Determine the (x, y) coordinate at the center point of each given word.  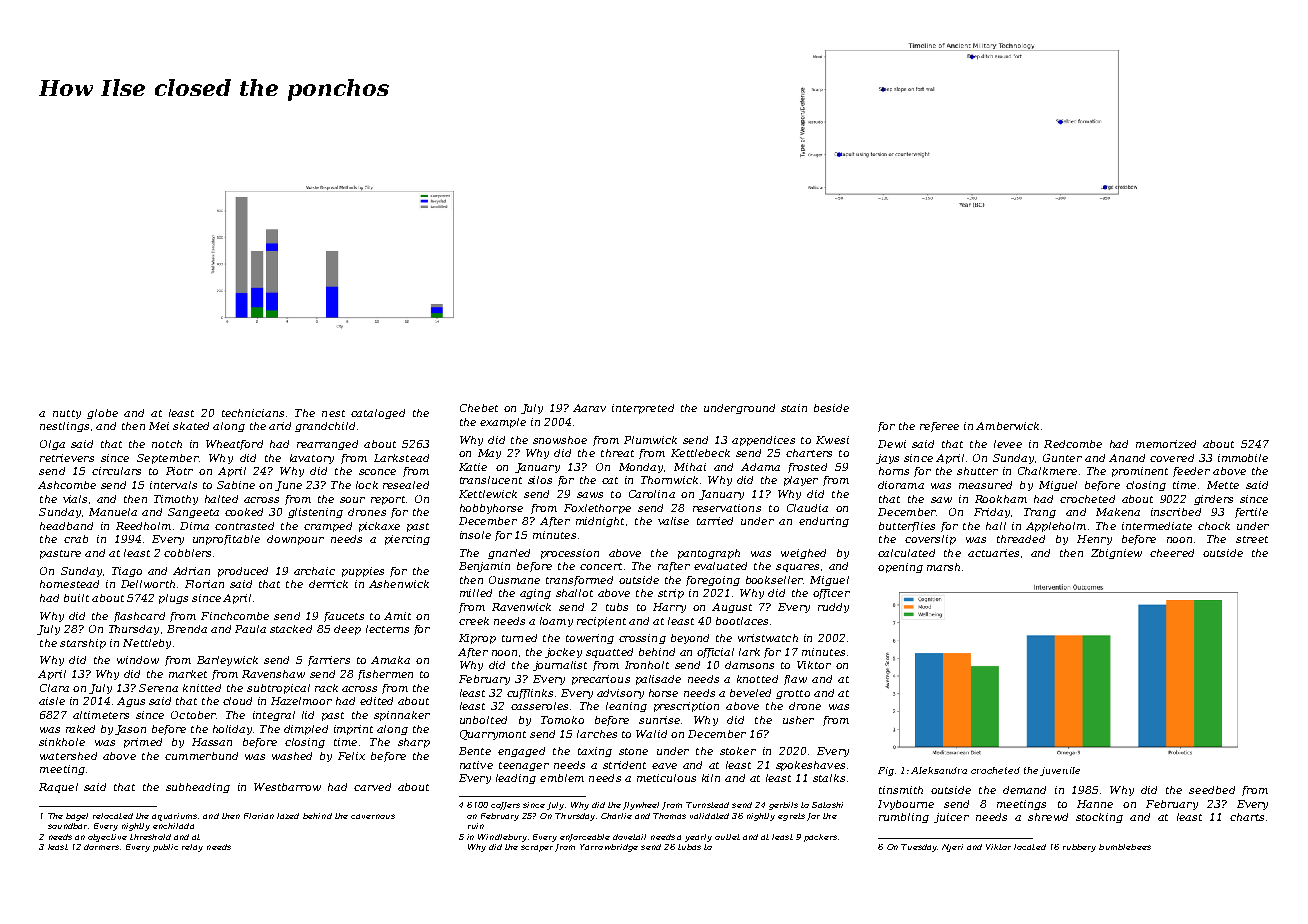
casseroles (539, 706)
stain (794, 408)
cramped (328, 527)
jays (887, 459)
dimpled (306, 730)
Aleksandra (939, 770)
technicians (253, 413)
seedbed (1212, 790)
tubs (617, 607)
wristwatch (768, 638)
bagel (77, 817)
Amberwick (1007, 426)
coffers (505, 806)
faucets (344, 617)
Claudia (807, 508)
